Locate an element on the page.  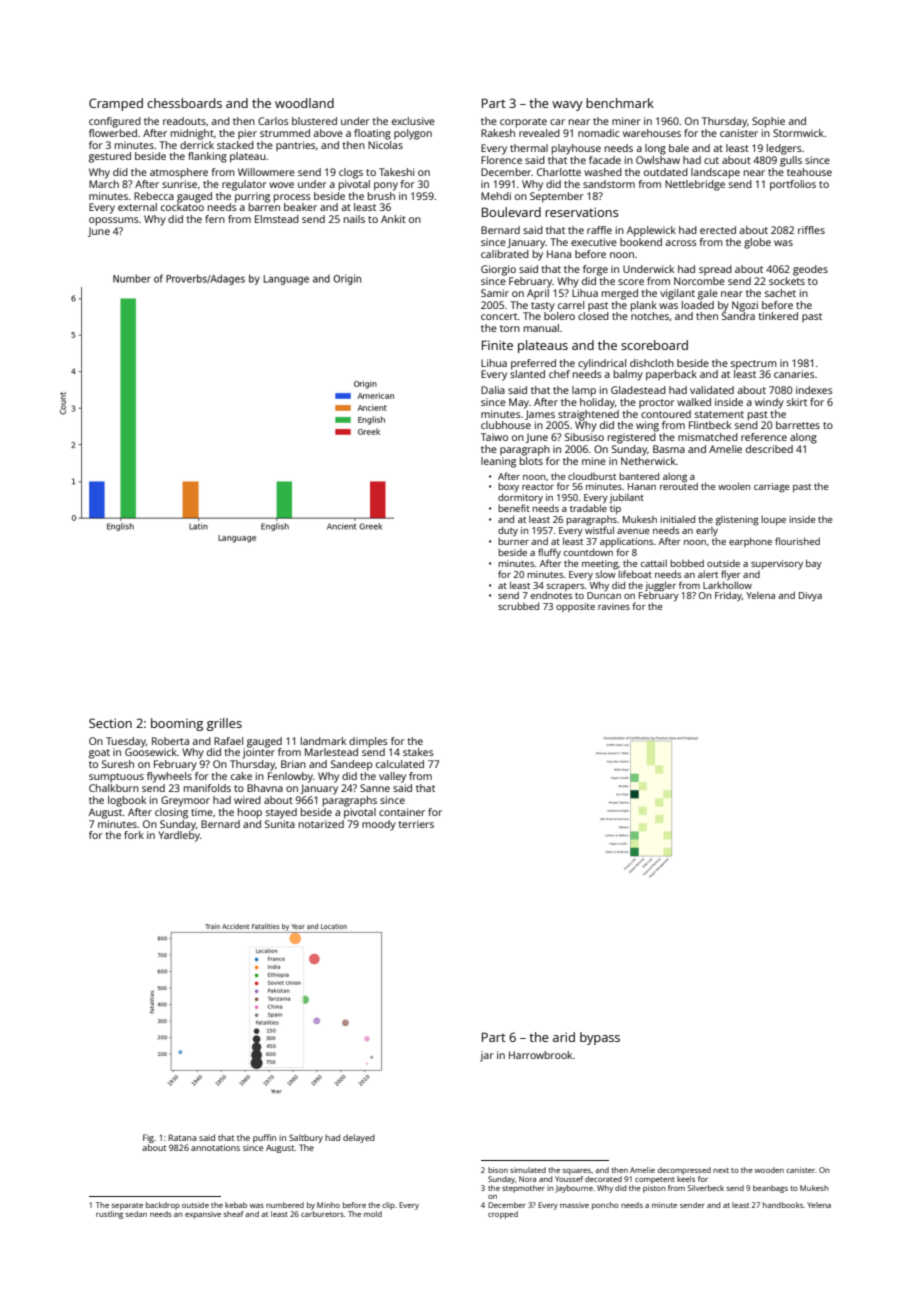
Yardleby is located at coordinates (179, 836).
